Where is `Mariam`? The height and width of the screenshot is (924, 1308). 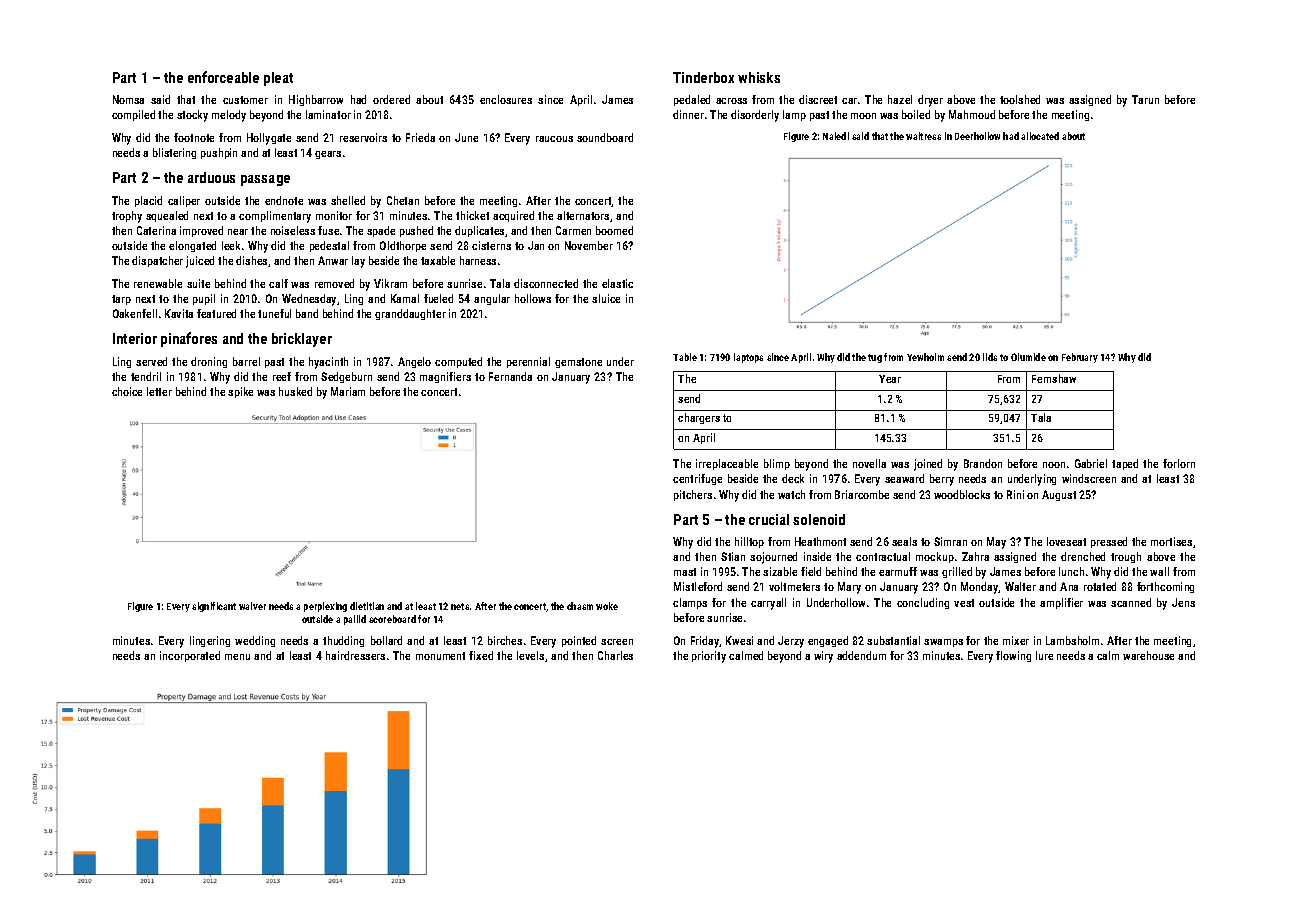
Mariam is located at coordinates (348, 391).
